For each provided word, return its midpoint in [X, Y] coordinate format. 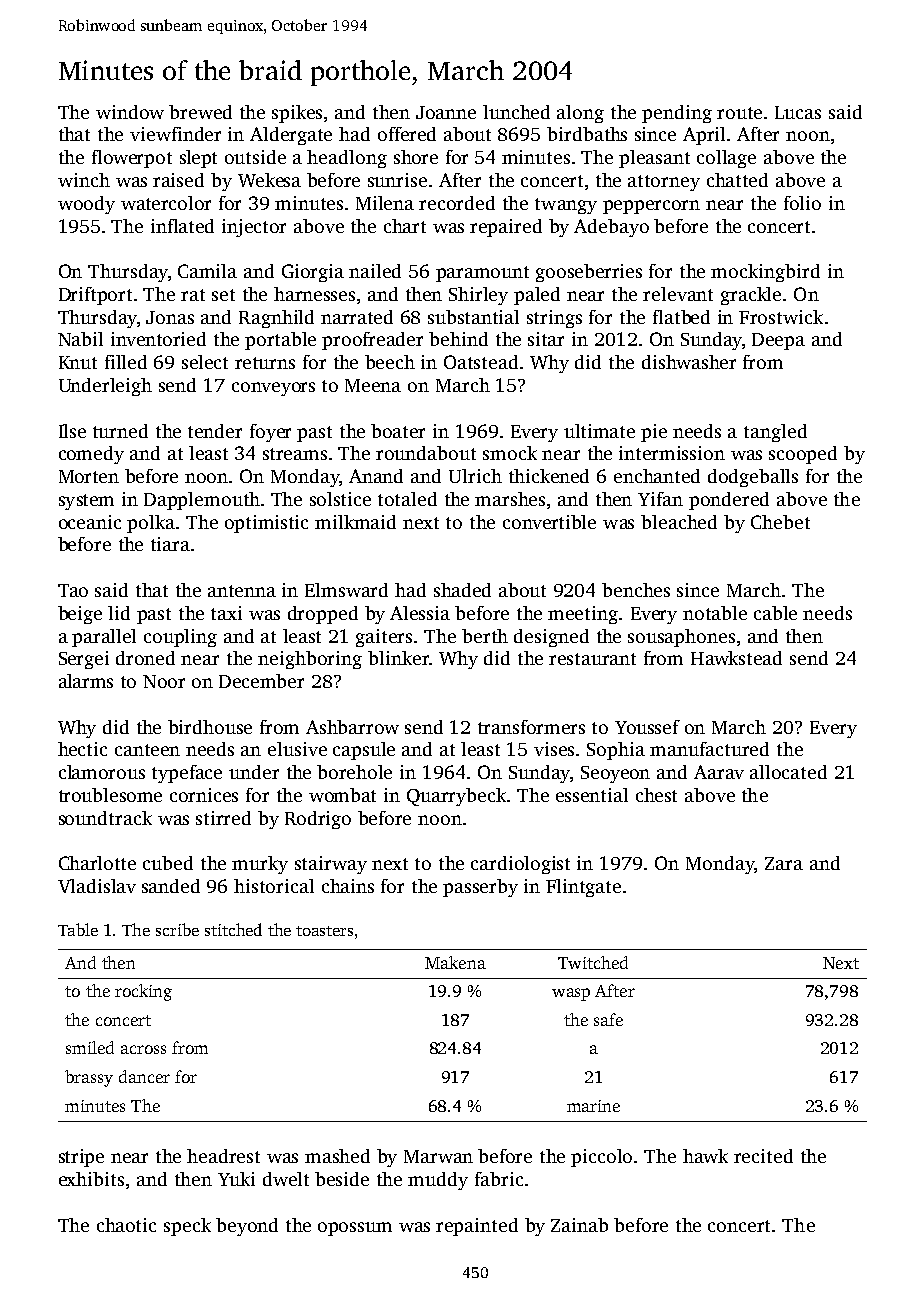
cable [775, 613]
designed [551, 638]
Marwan [438, 1156]
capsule [364, 751]
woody [86, 205]
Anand [376, 476]
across [143, 1049]
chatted [737, 180]
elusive [297, 749]
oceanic [90, 522]
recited [763, 1156]
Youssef [647, 727]
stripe [81, 1158]
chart [405, 226]
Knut [78, 362]
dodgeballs [753, 478]
